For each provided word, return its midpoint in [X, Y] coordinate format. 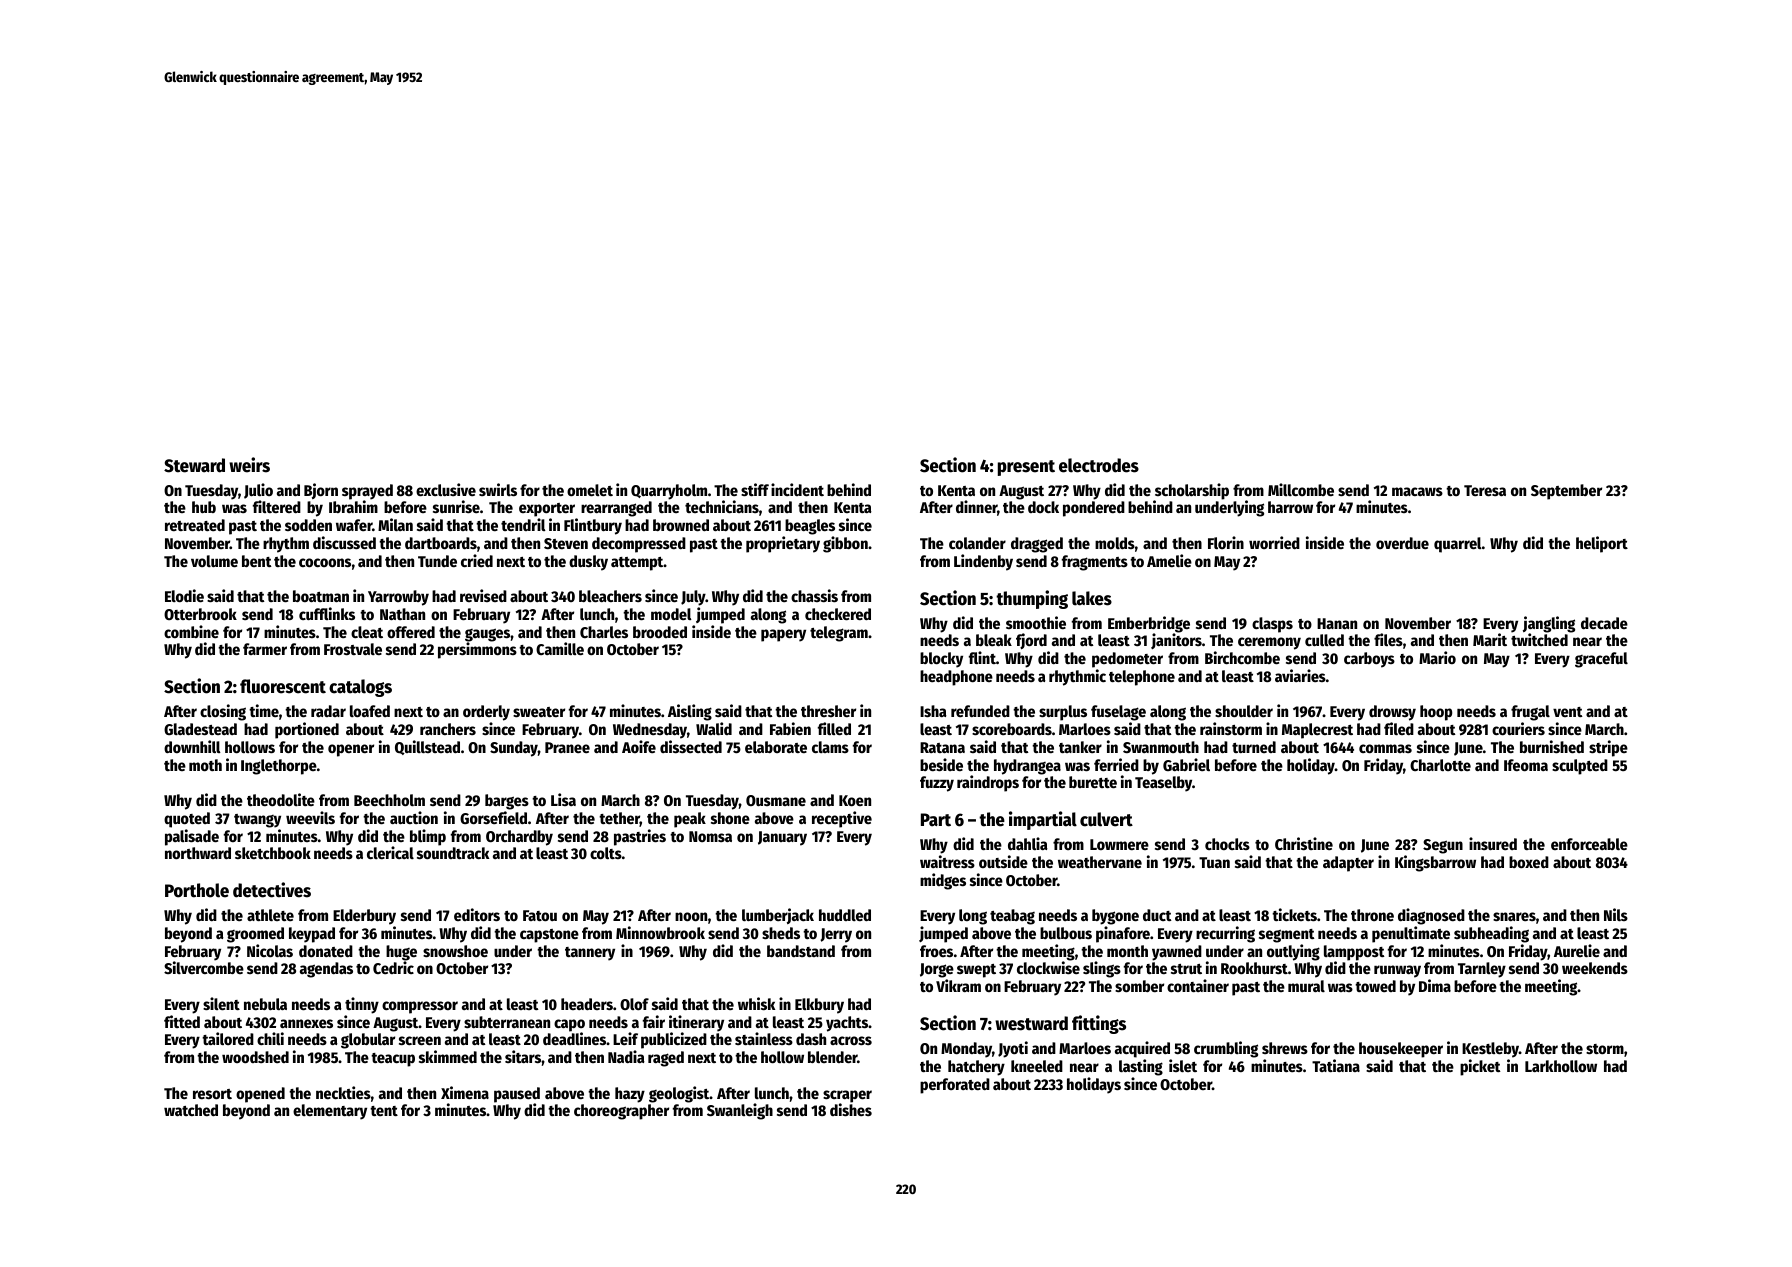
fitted [182, 1021]
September [1566, 492]
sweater [539, 712]
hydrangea [1027, 767]
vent [1568, 712]
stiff [755, 489]
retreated [195, 525]
